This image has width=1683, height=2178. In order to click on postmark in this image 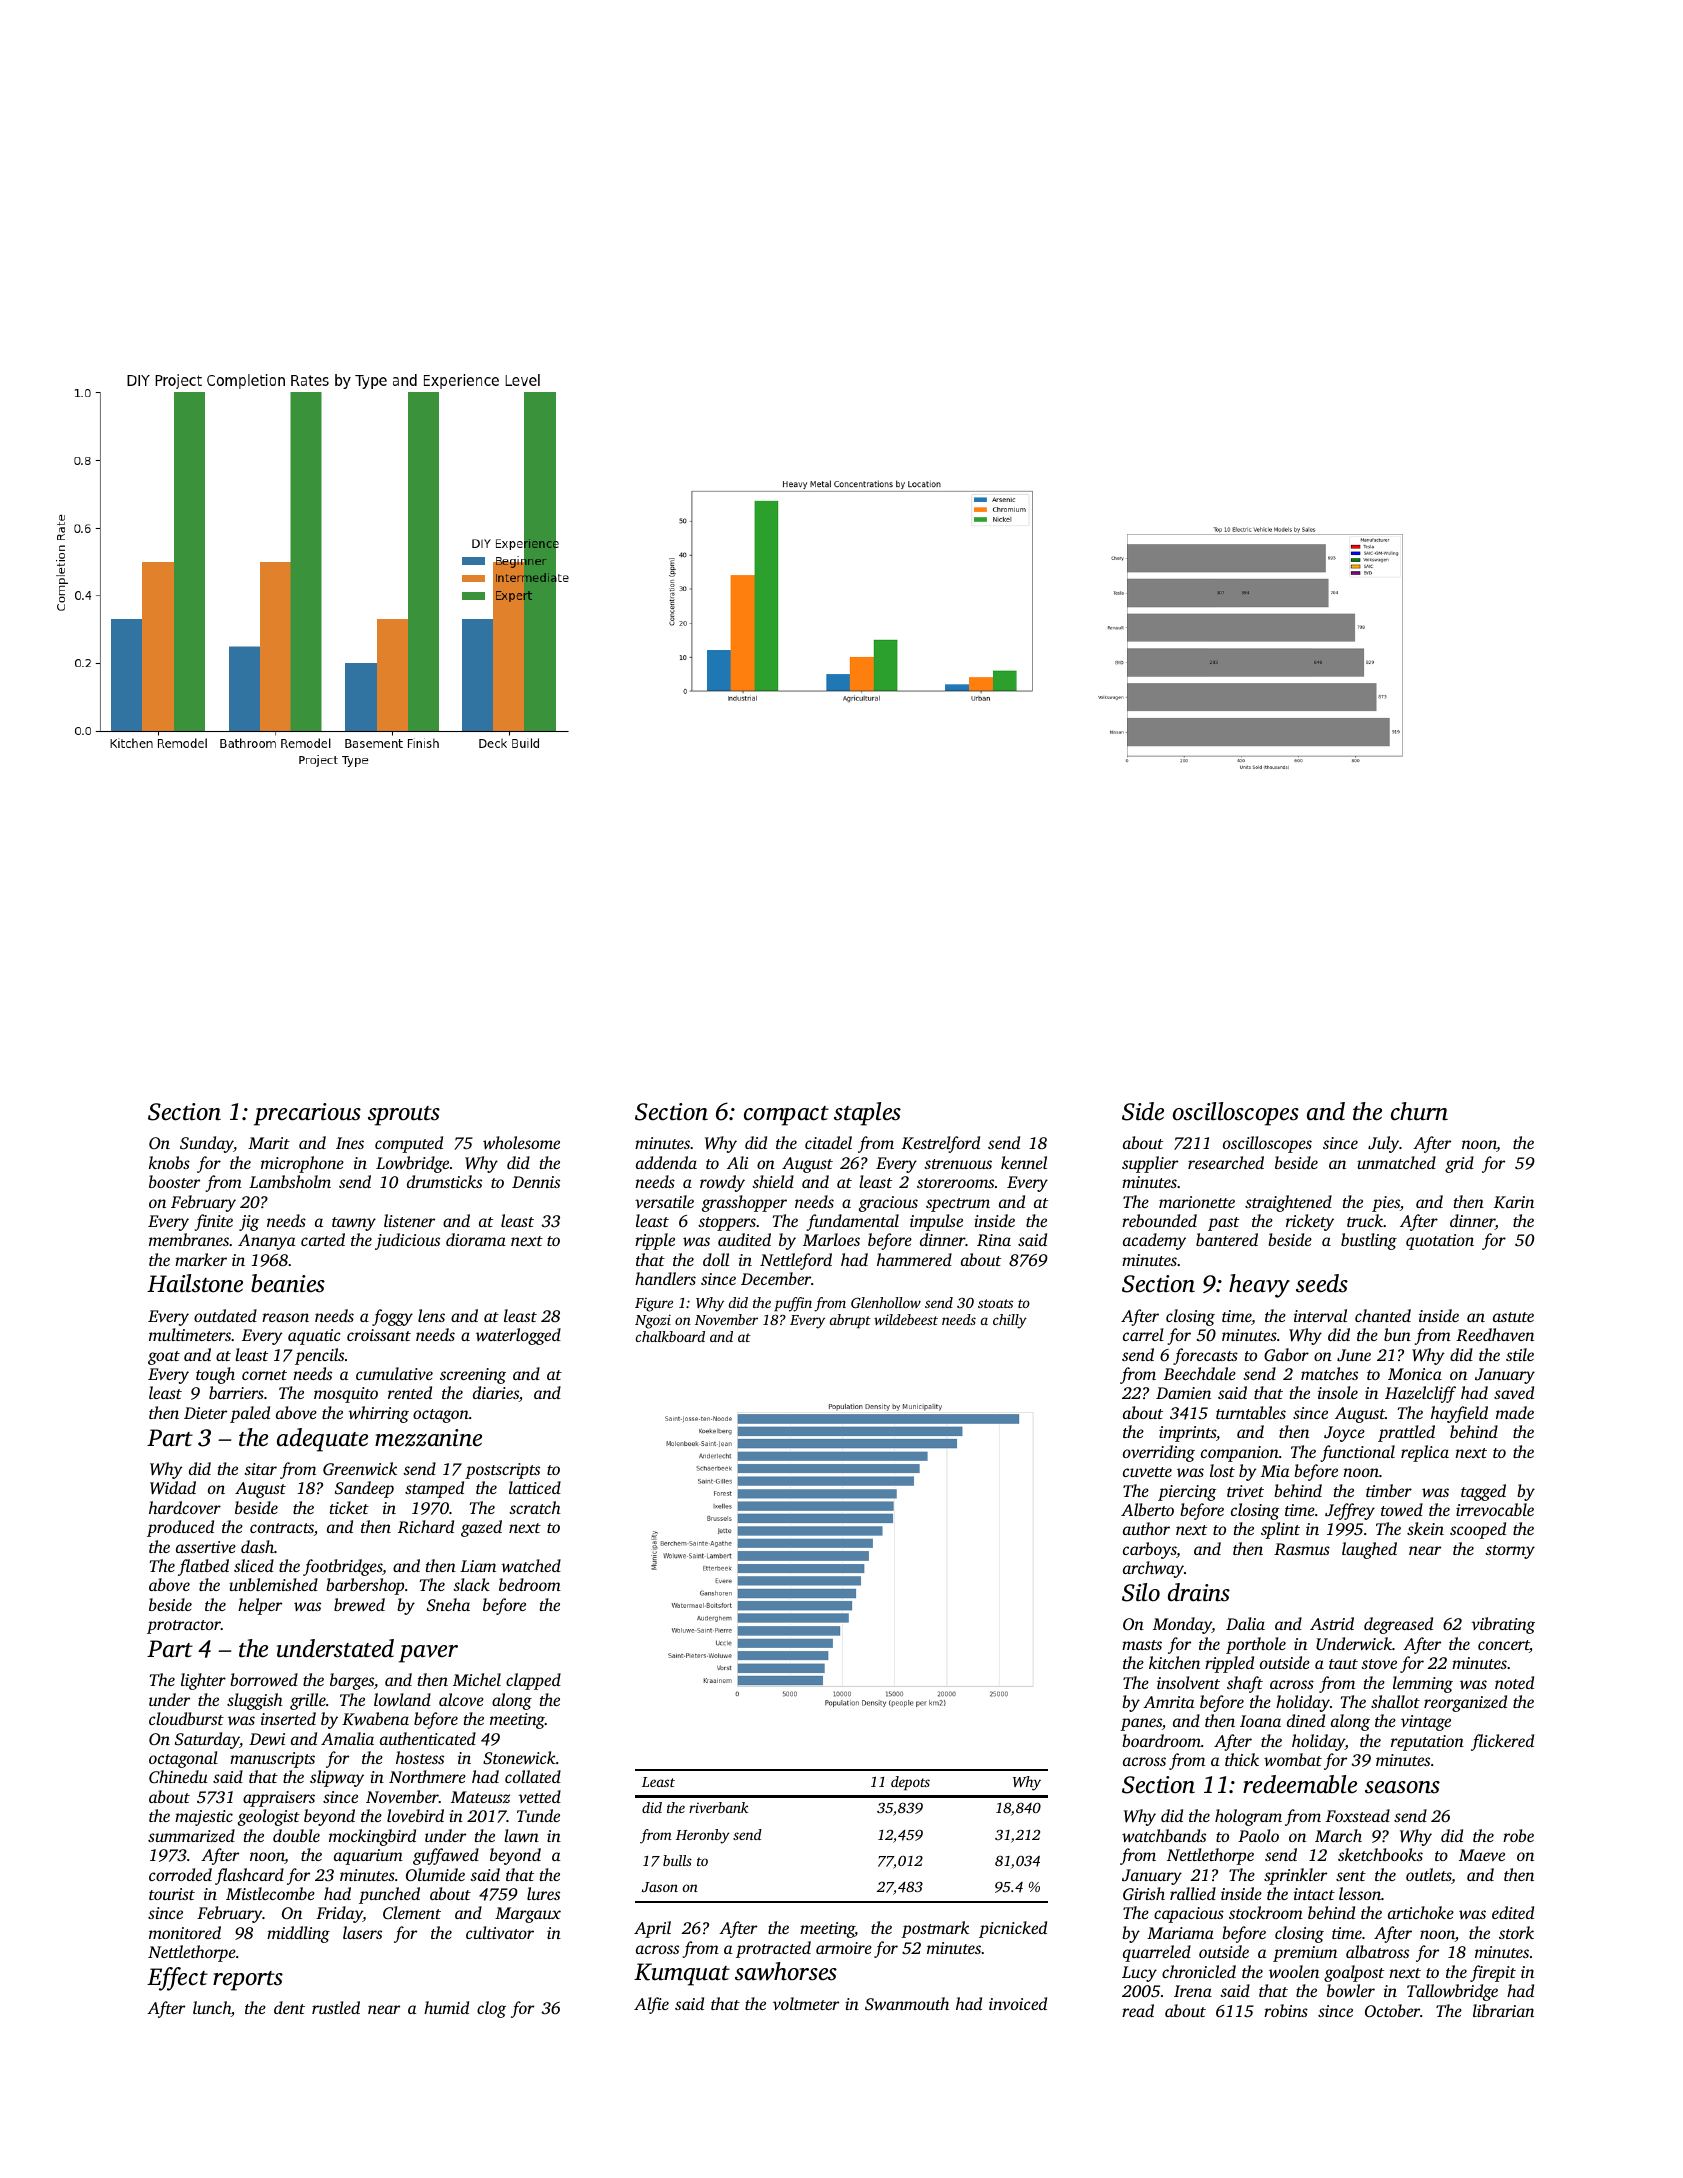, I will do `click(935, 1929)`.
